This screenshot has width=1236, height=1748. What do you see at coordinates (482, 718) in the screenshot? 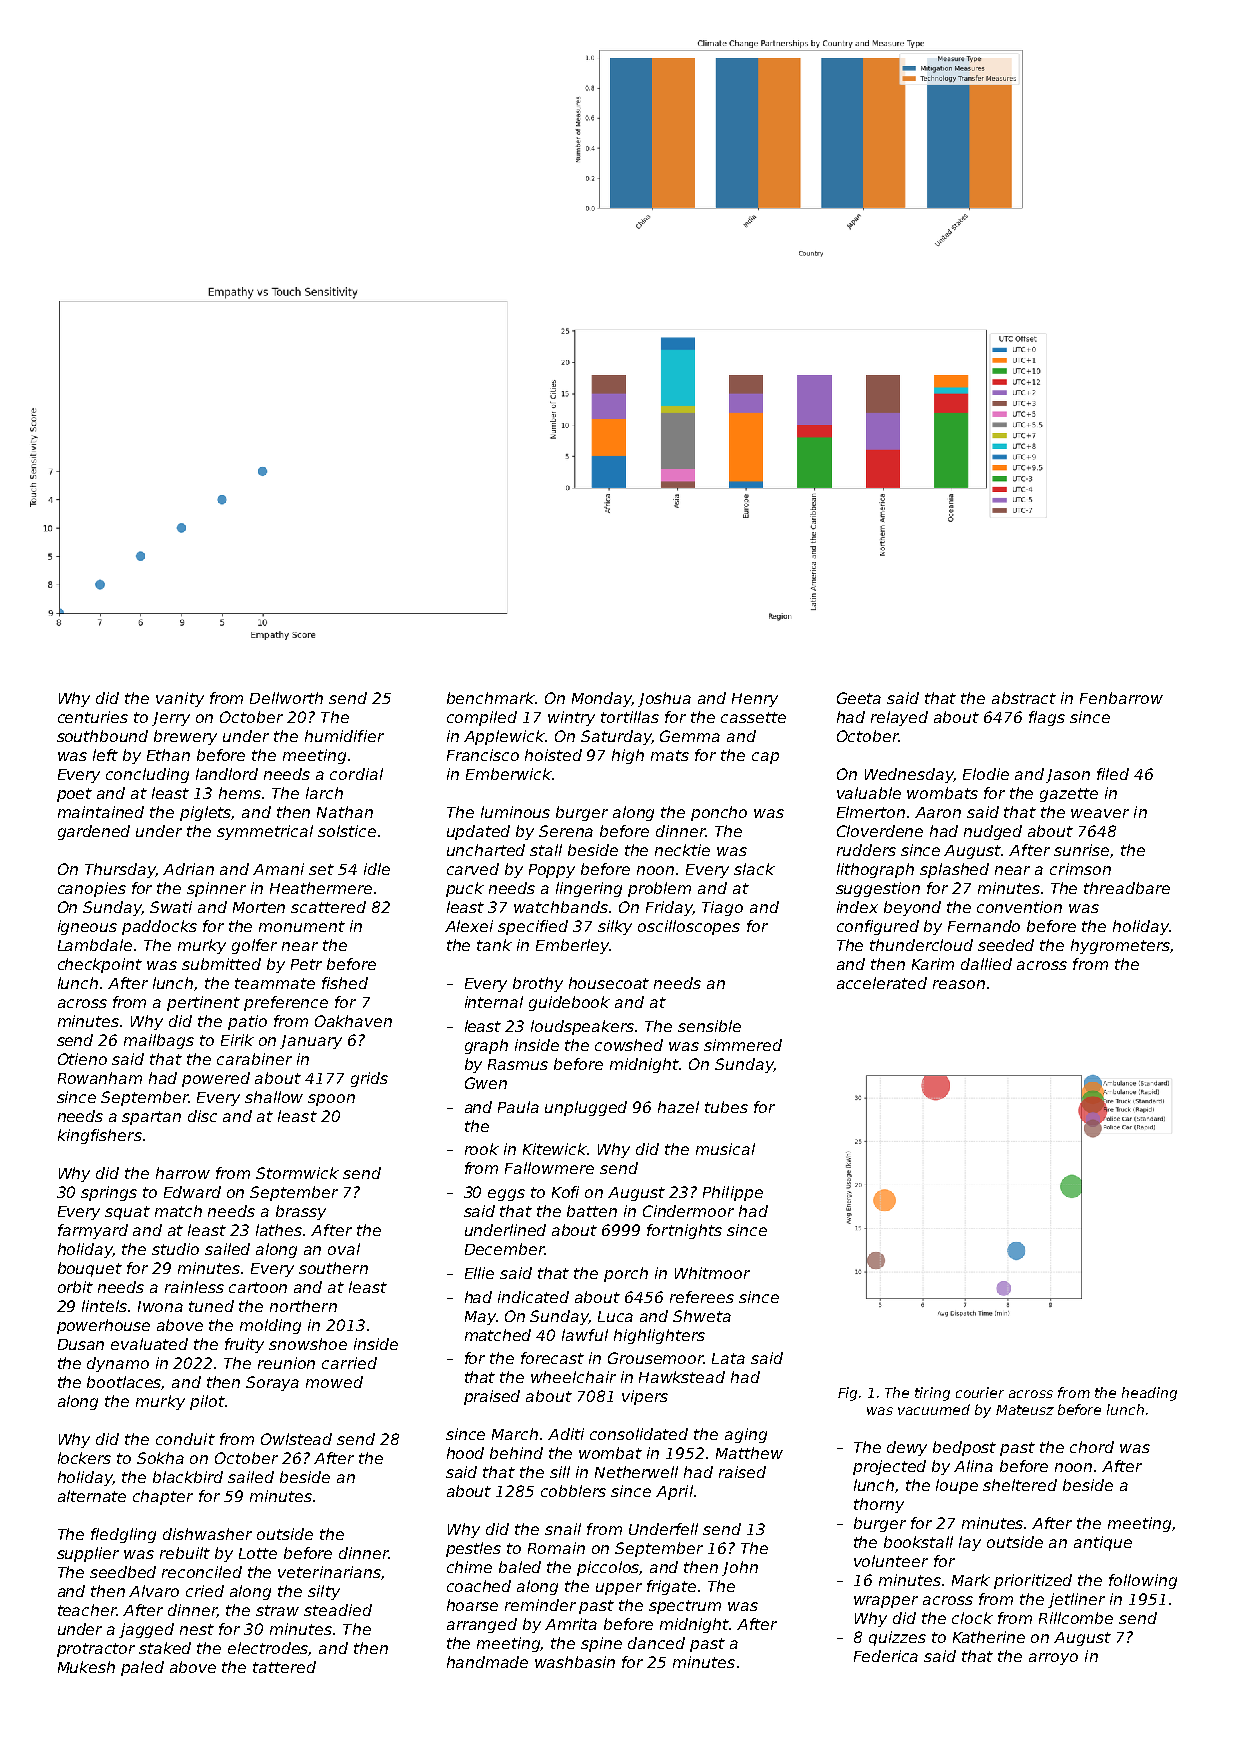
I see `compiled` at bounding box center [482, 718].
